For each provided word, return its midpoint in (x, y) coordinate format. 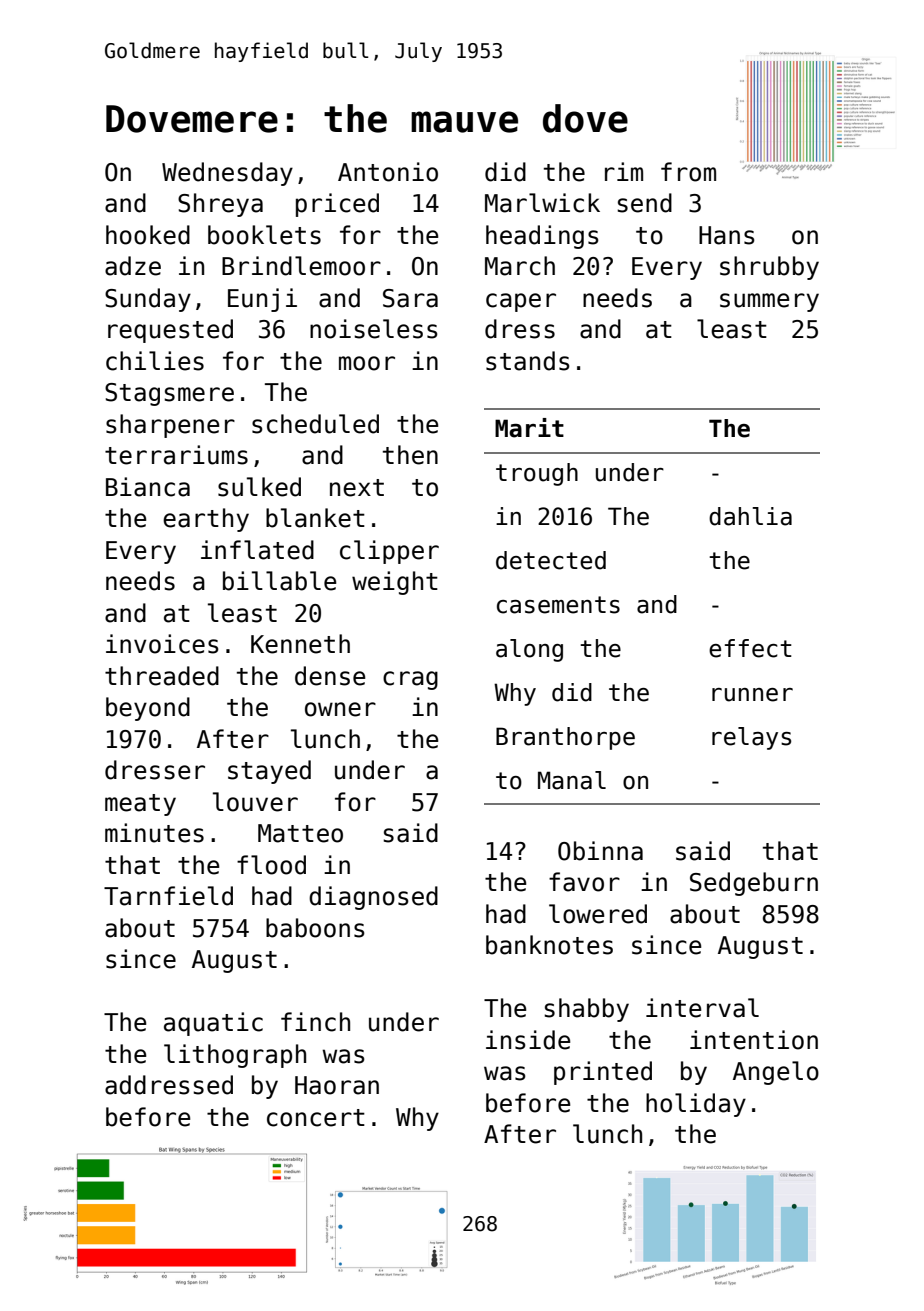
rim (624, 171)
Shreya (220, 205)
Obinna (600, 851)
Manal (572, 780)
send (644, 203)
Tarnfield (168, 896)
